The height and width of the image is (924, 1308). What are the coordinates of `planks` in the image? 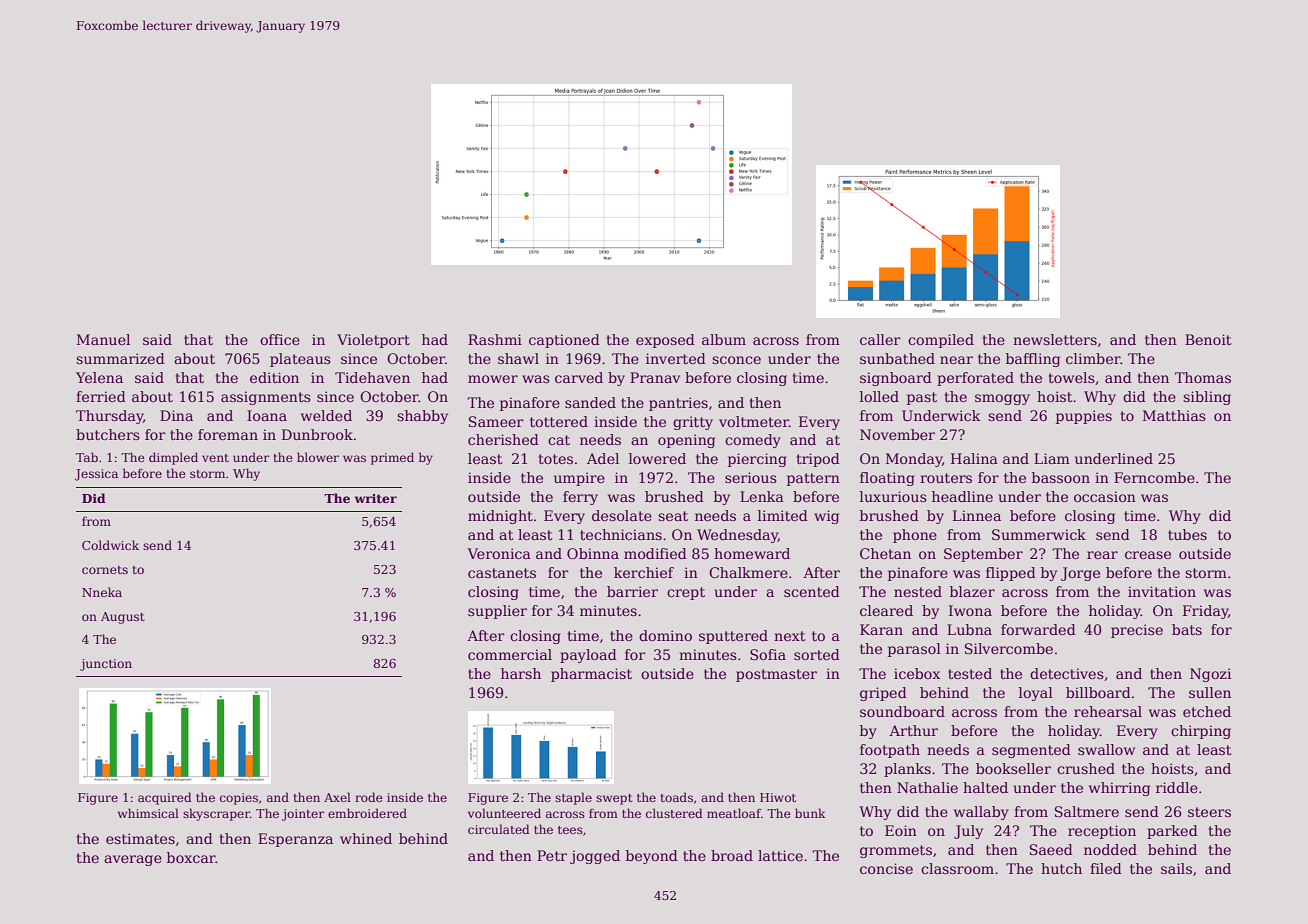 It's located at (907, 770).
